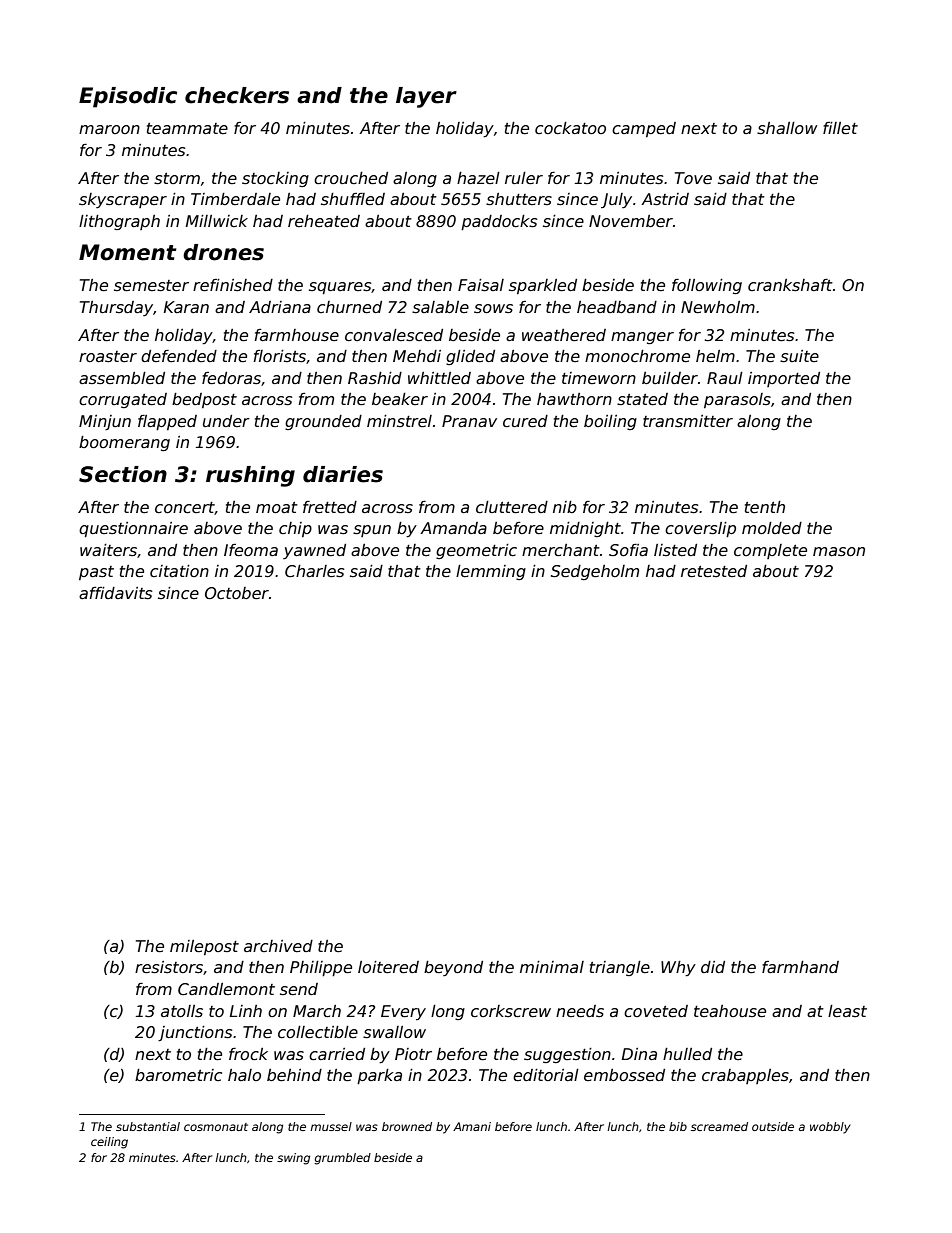 This page has height=1233, width=952. I want to click on geometric, so click(476, 551).
